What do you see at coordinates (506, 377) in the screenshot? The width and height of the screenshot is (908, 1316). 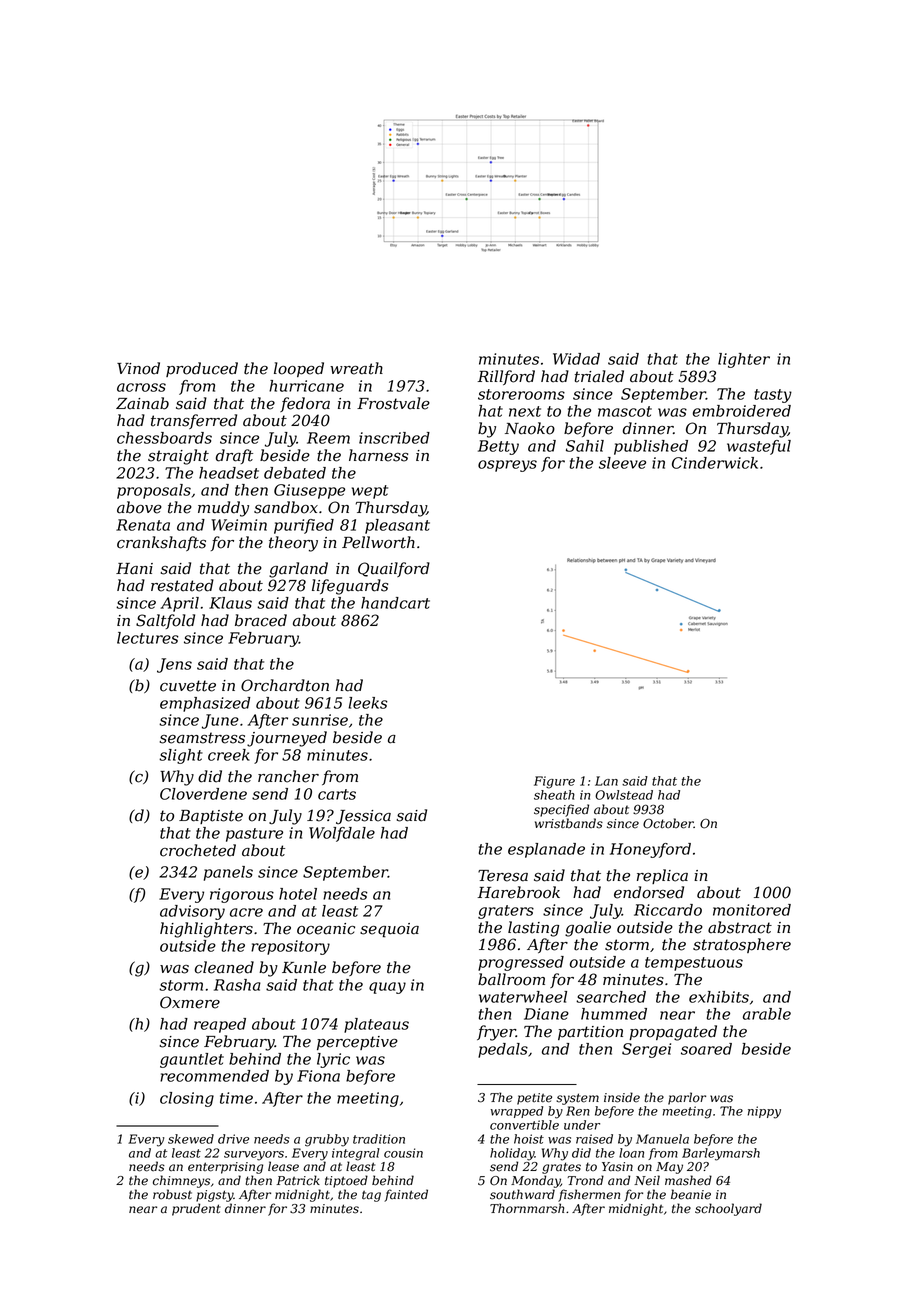 I see `Rillford` at bounding box center [506, 377].
